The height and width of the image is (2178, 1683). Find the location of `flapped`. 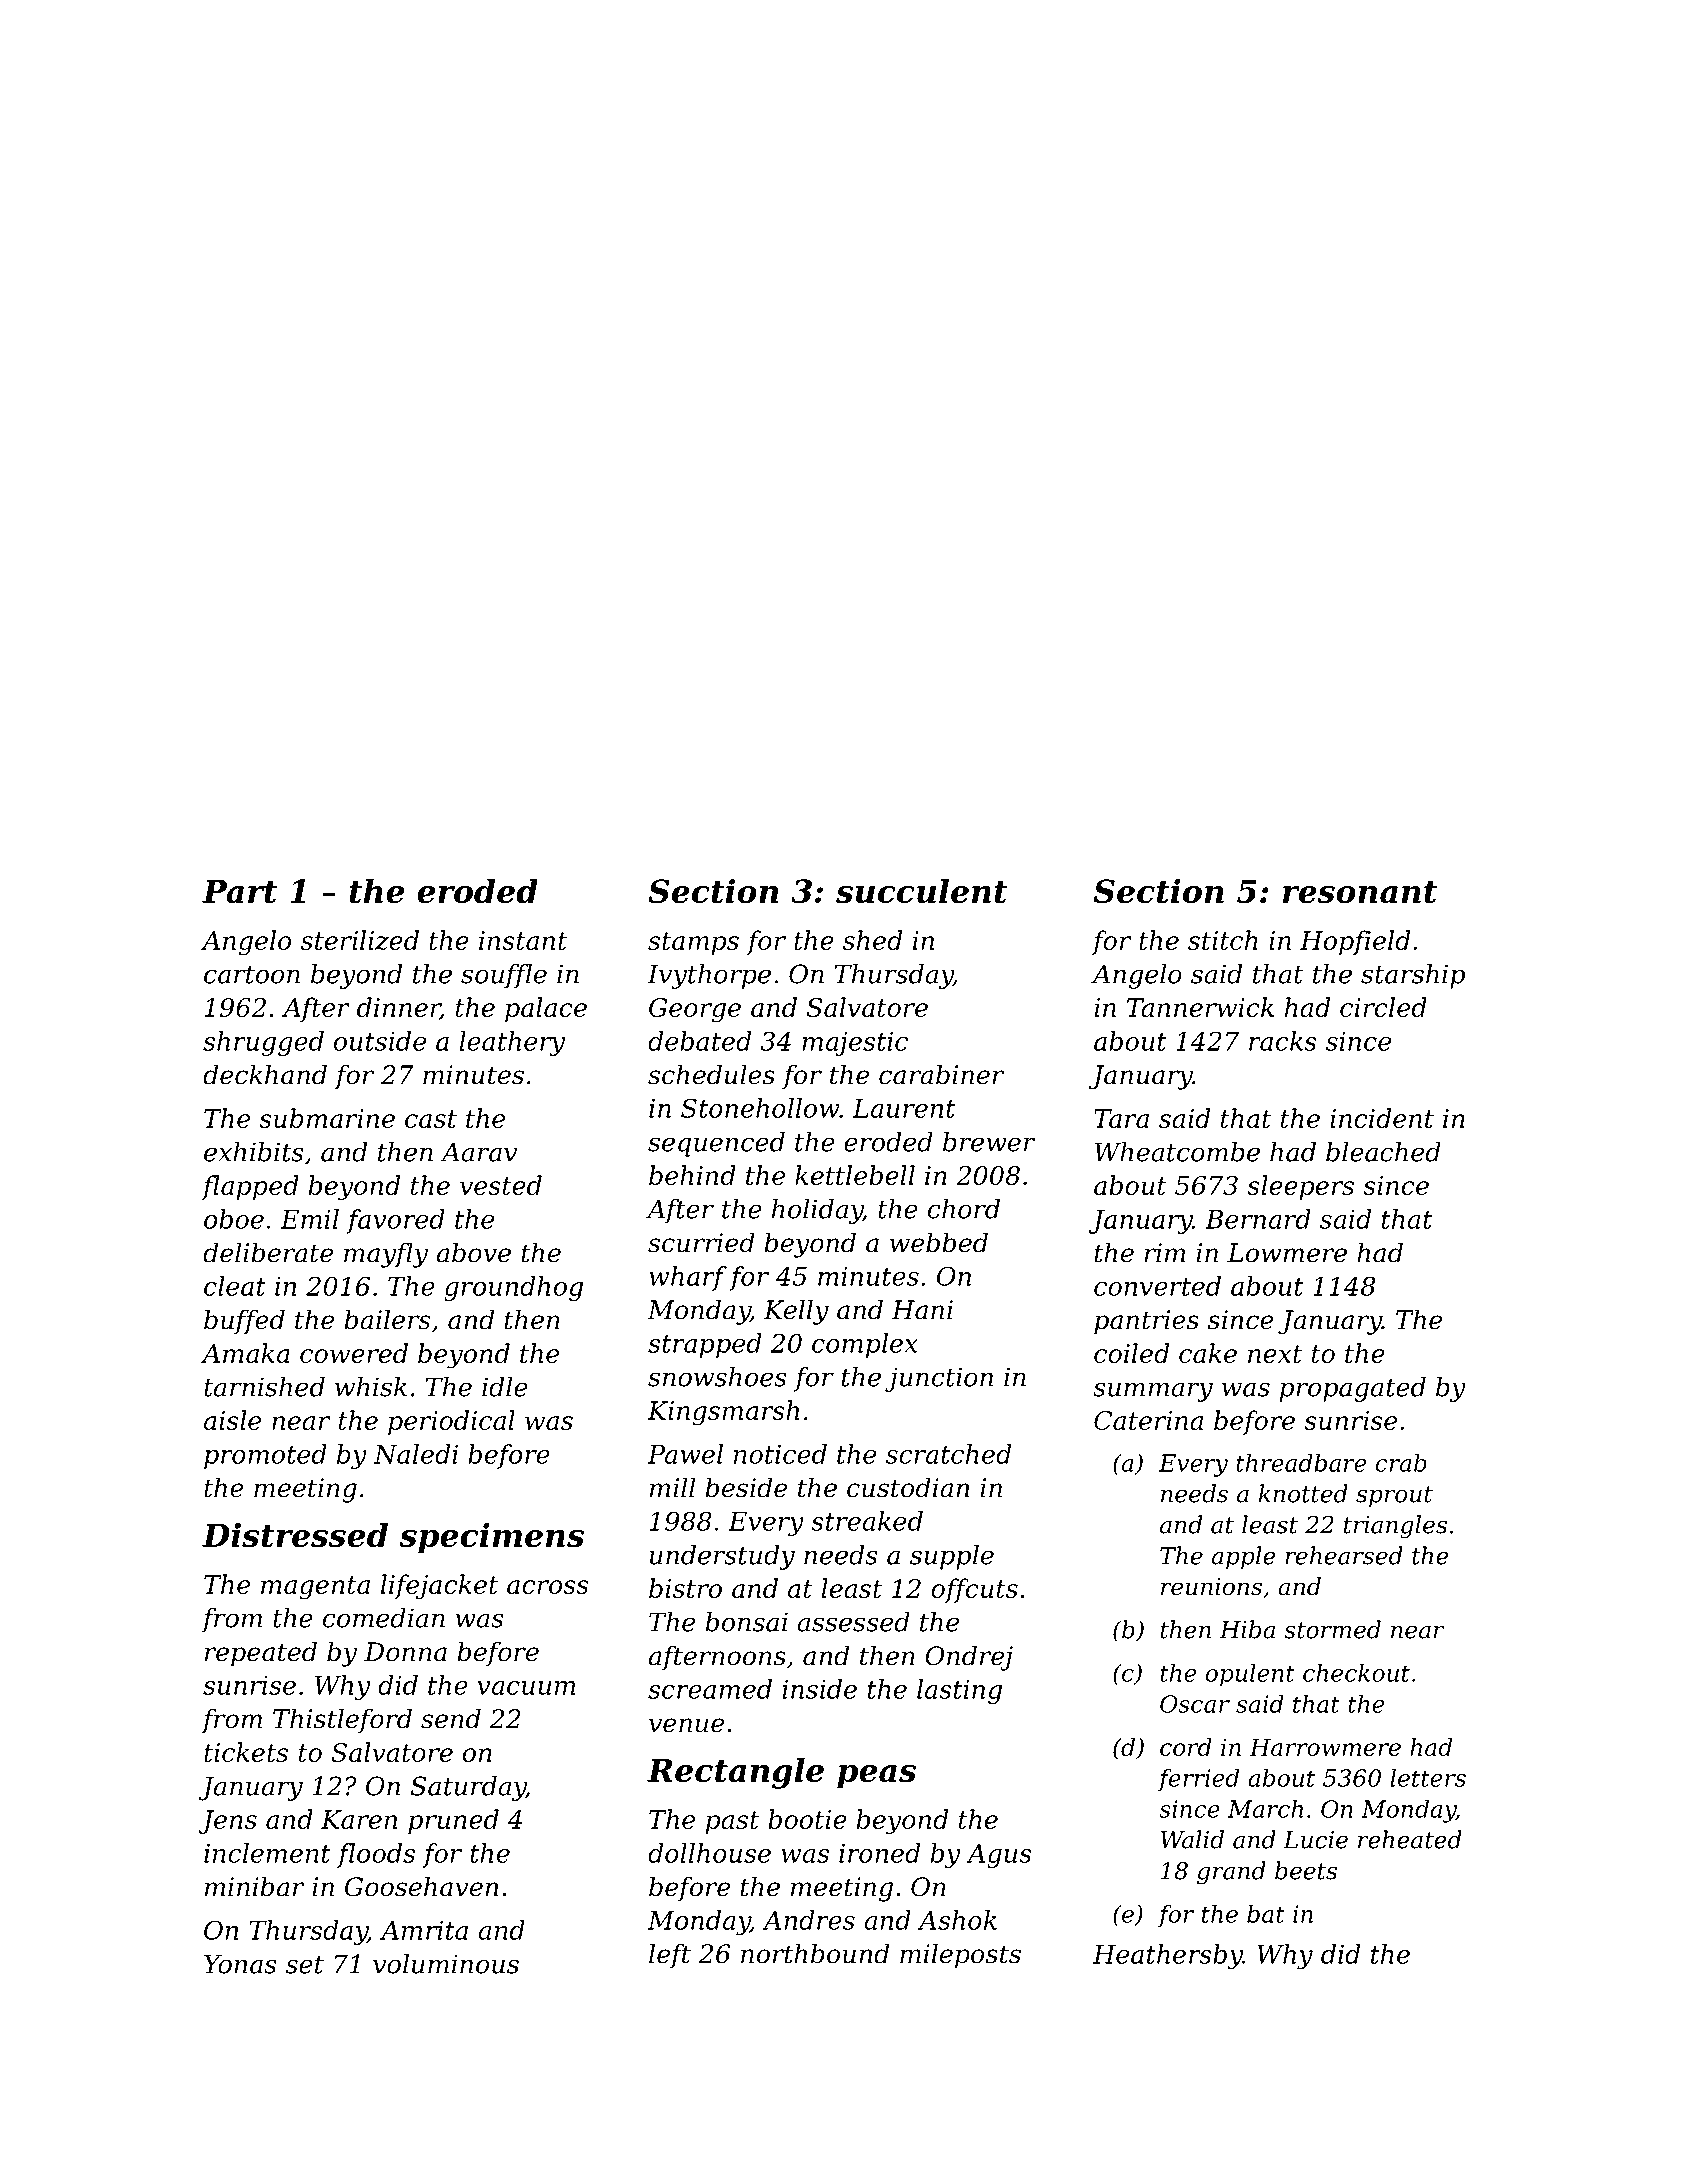

flapped is located at coordinates (250, 1187).
